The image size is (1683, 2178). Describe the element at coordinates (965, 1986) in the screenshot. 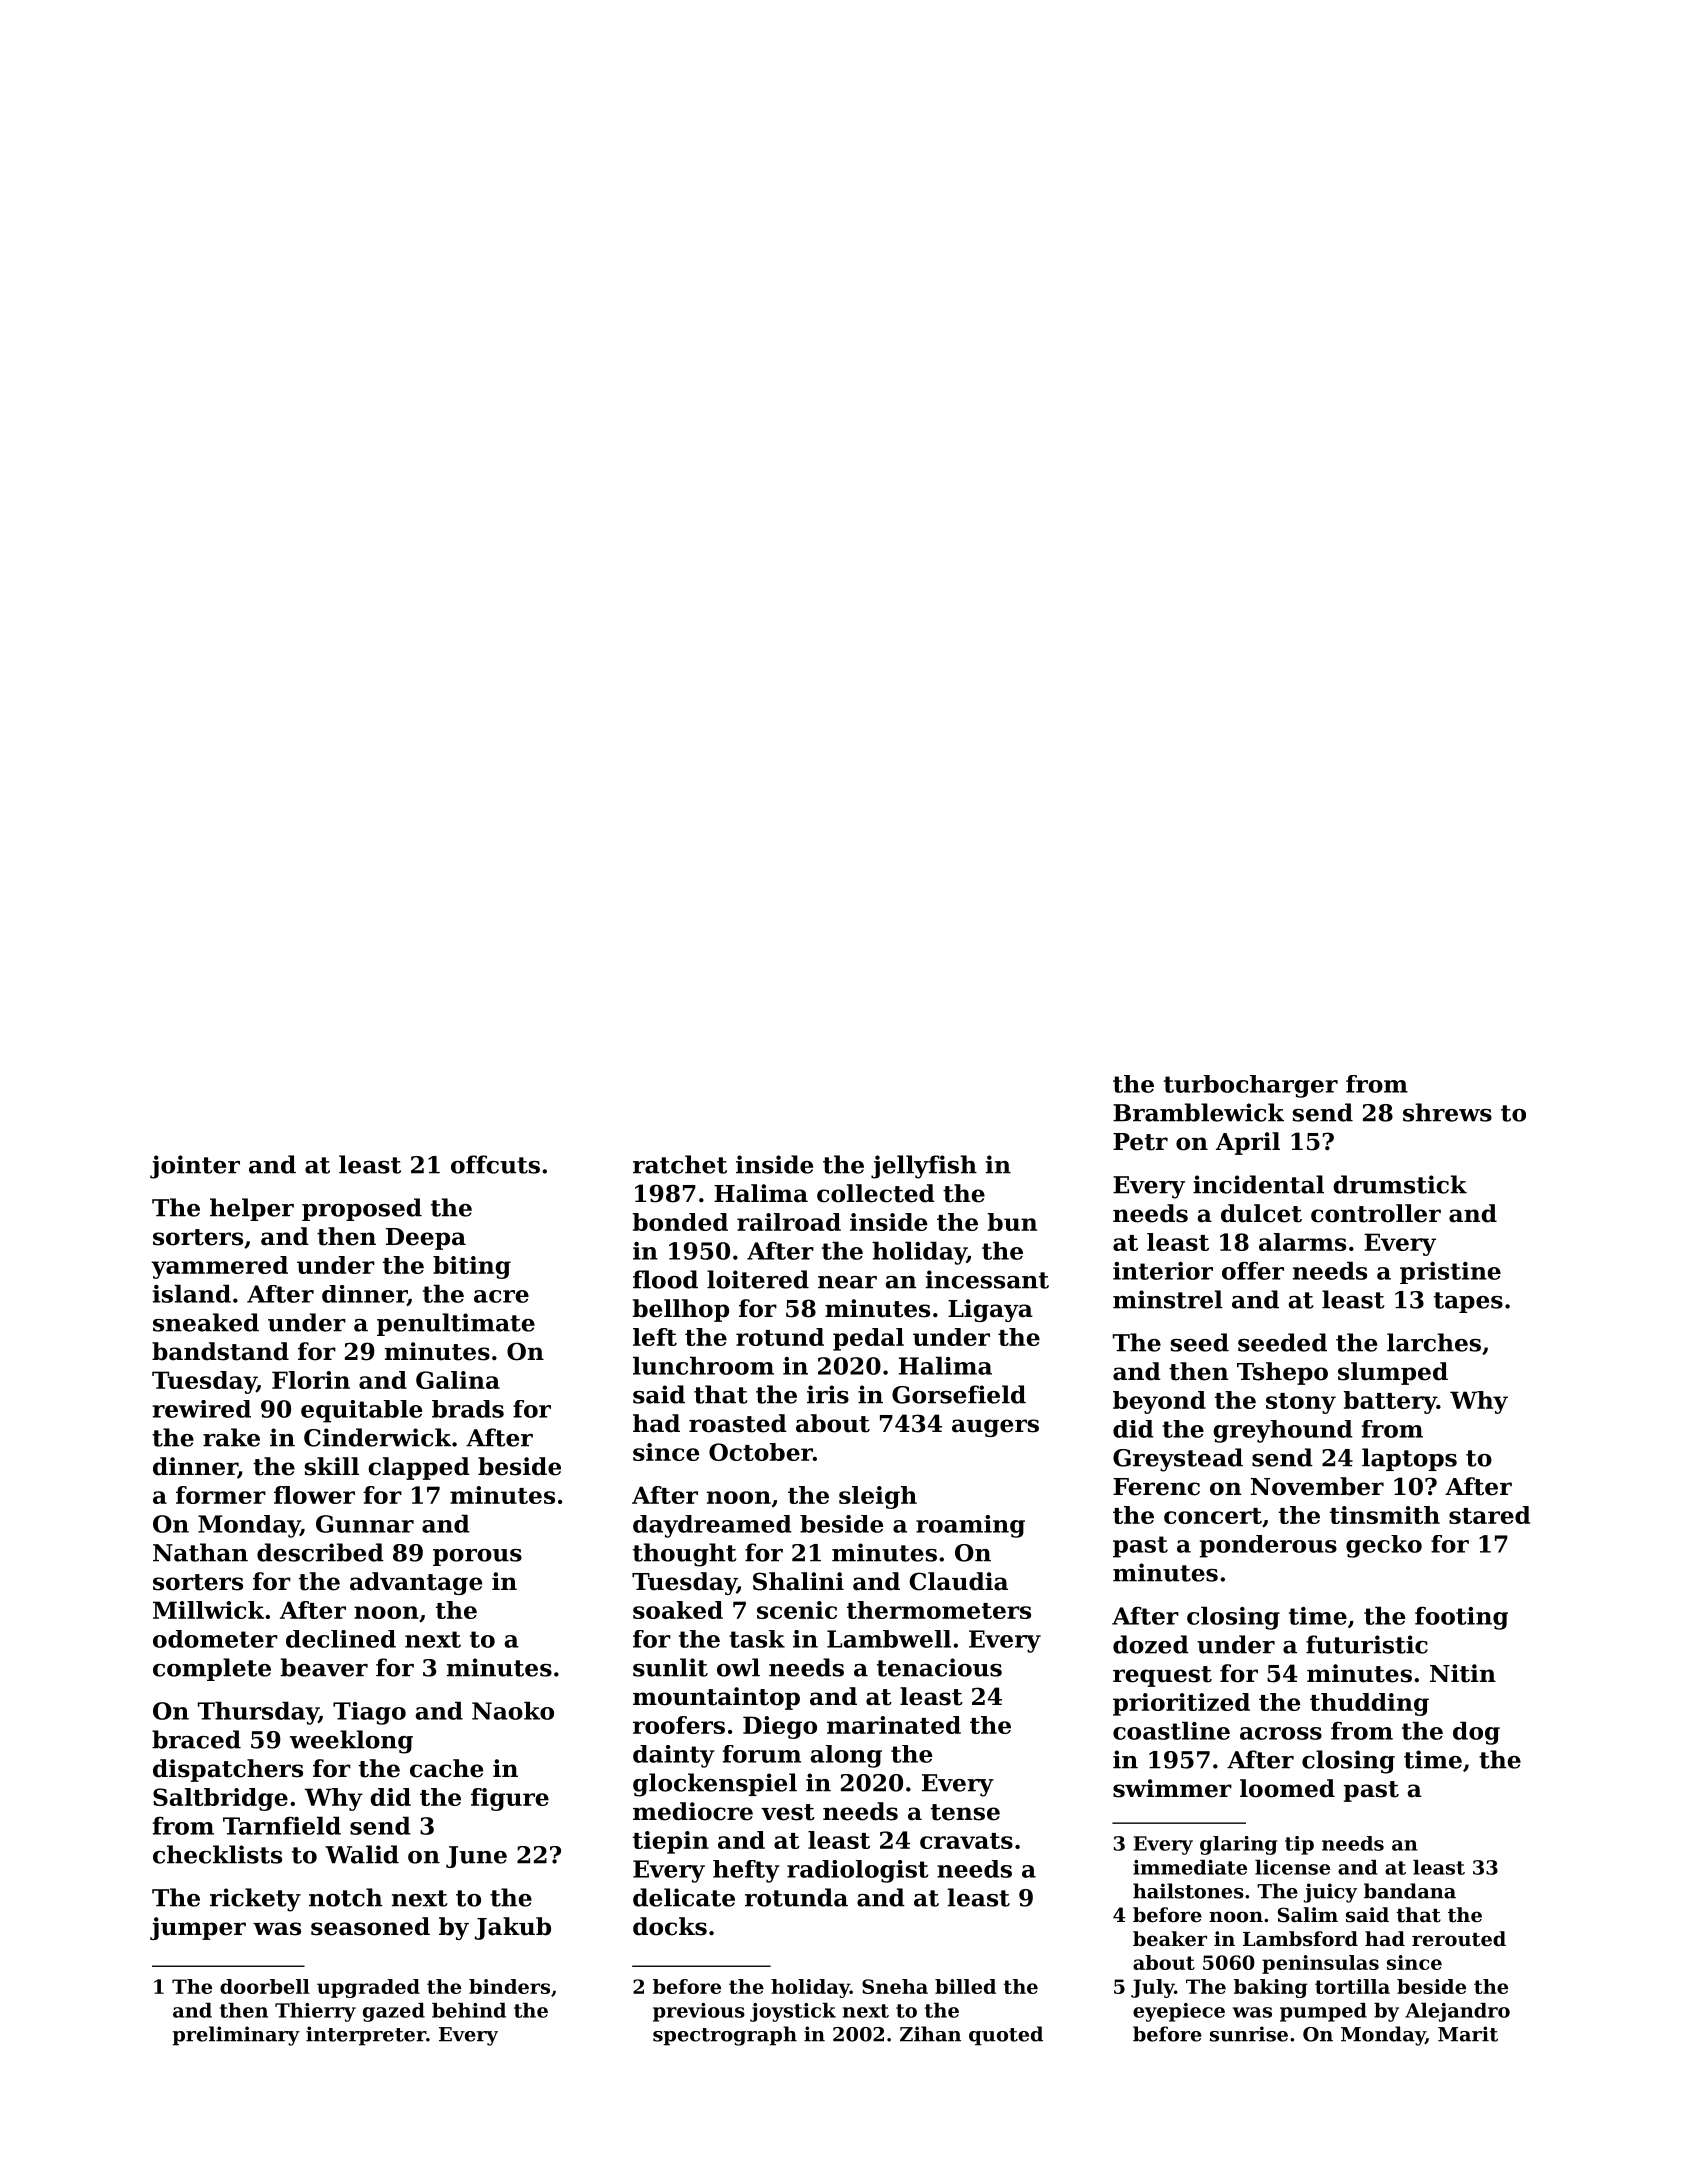

I see `billed` at that location.
